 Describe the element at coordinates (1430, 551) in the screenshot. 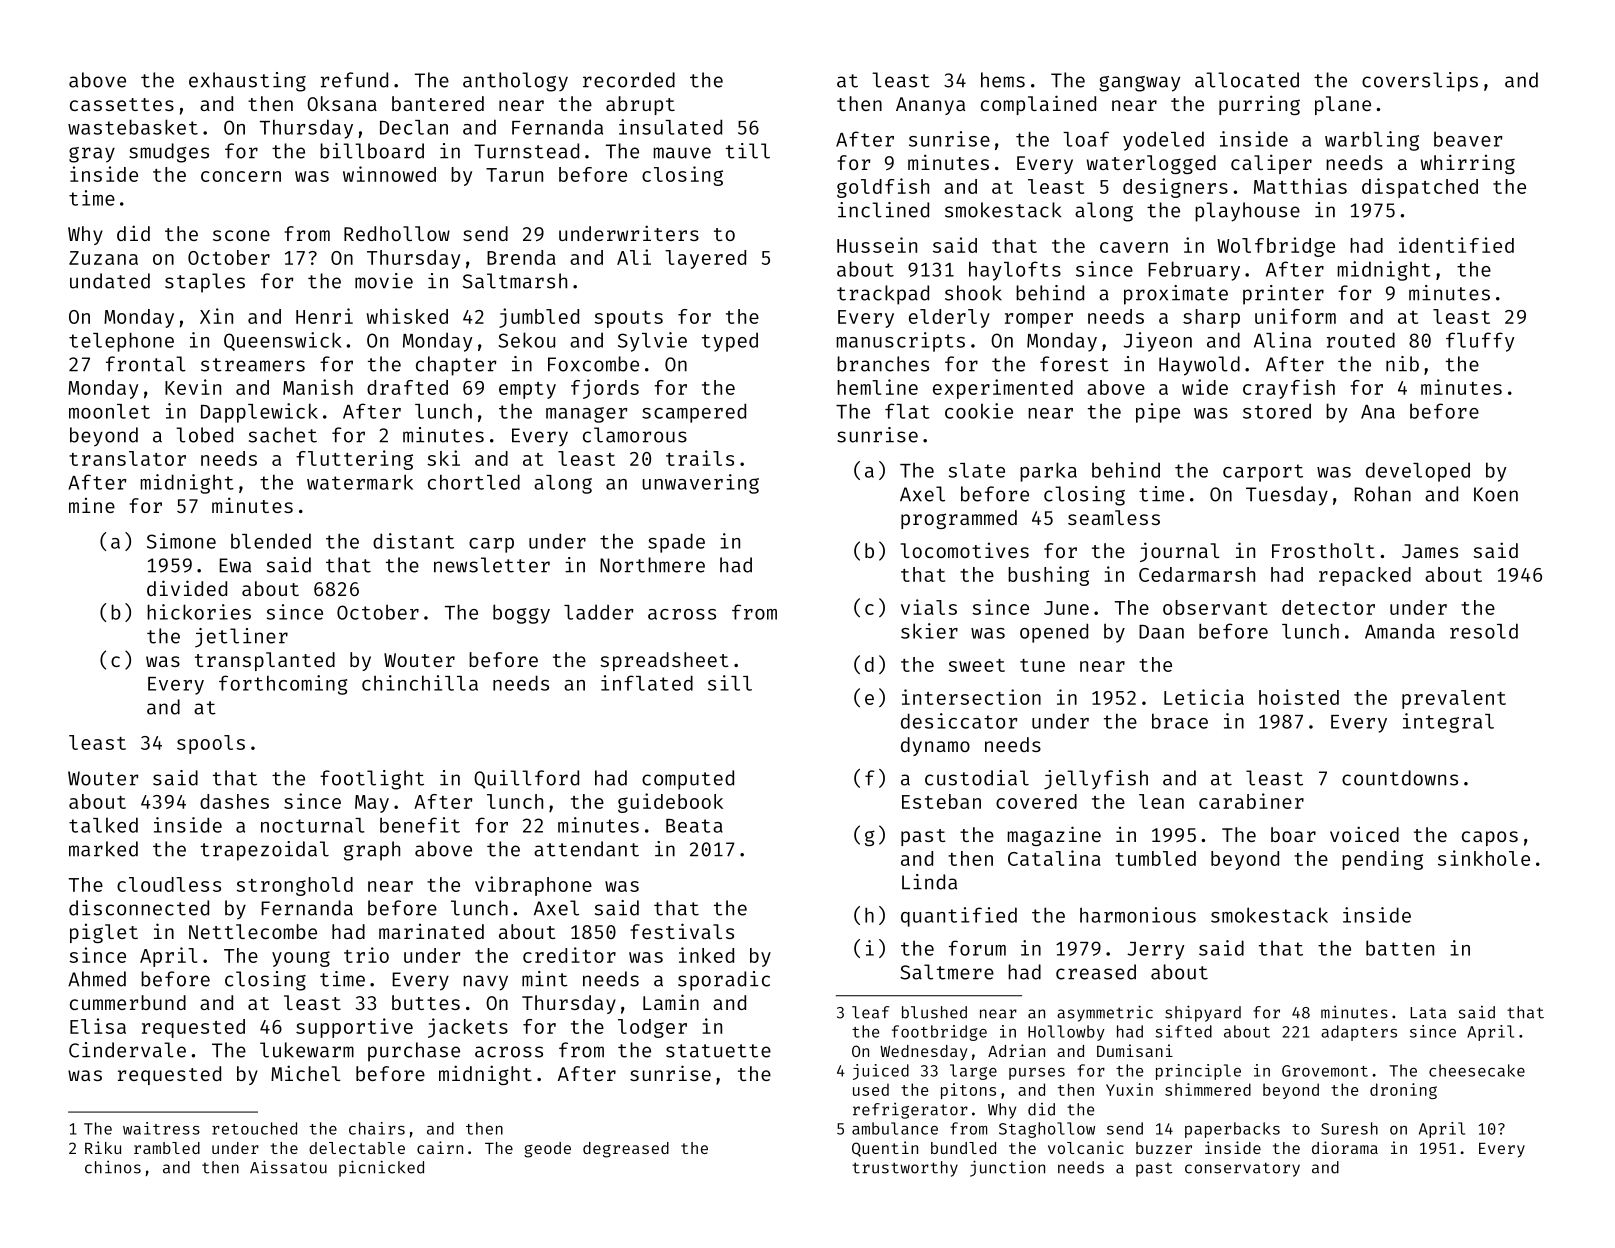

I see `James` at that location.
